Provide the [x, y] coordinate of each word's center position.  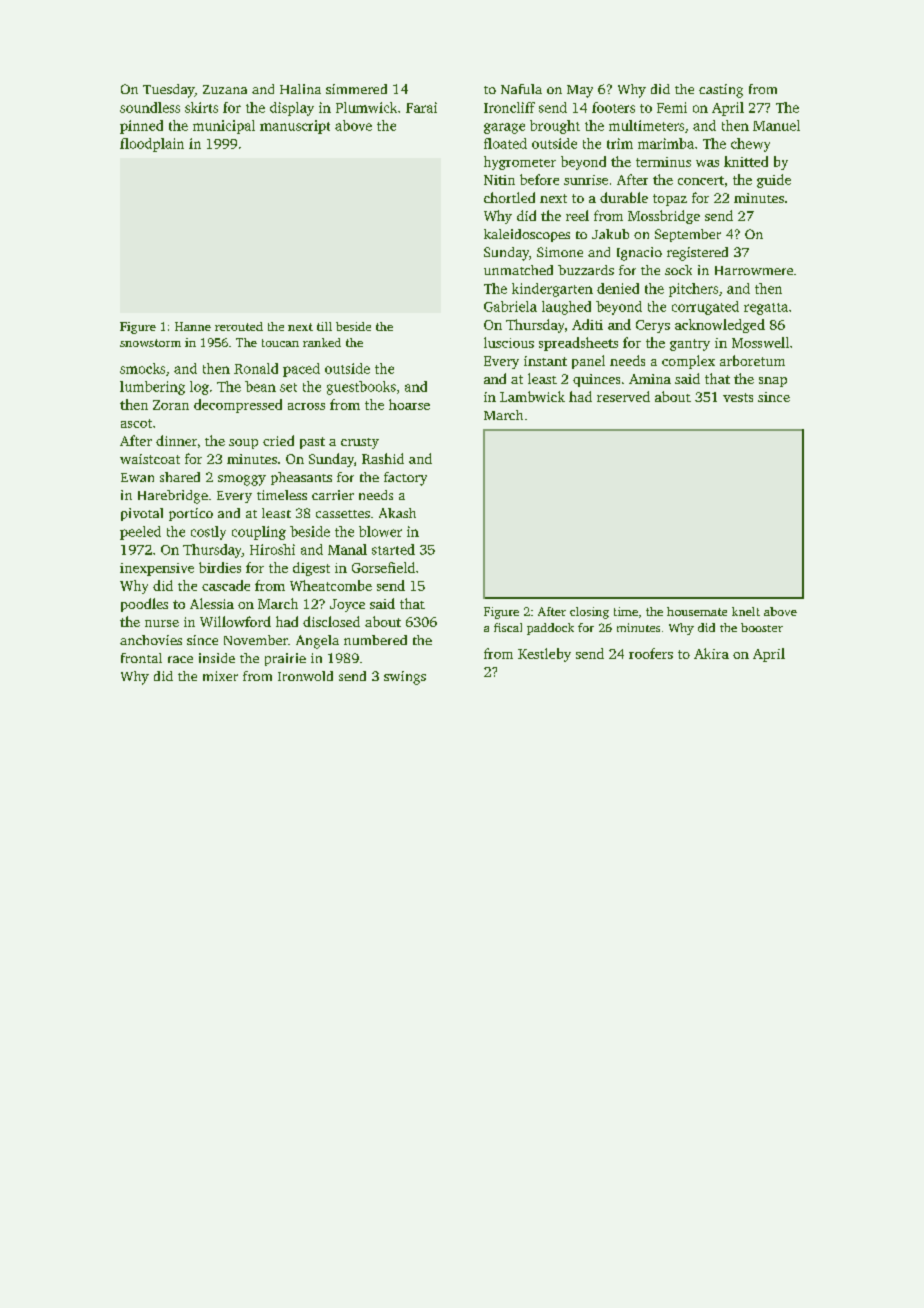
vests [738, 397]
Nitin [499, 180]
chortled [509, 197]
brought [555, 127]
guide [774, 181]
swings [405, 678]
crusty [360, 443]
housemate [697, 611]
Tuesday [168, 91]
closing [589, 613]
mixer [220, 676]
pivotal [142, 514]
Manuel [776, 125]
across [306, 406]
